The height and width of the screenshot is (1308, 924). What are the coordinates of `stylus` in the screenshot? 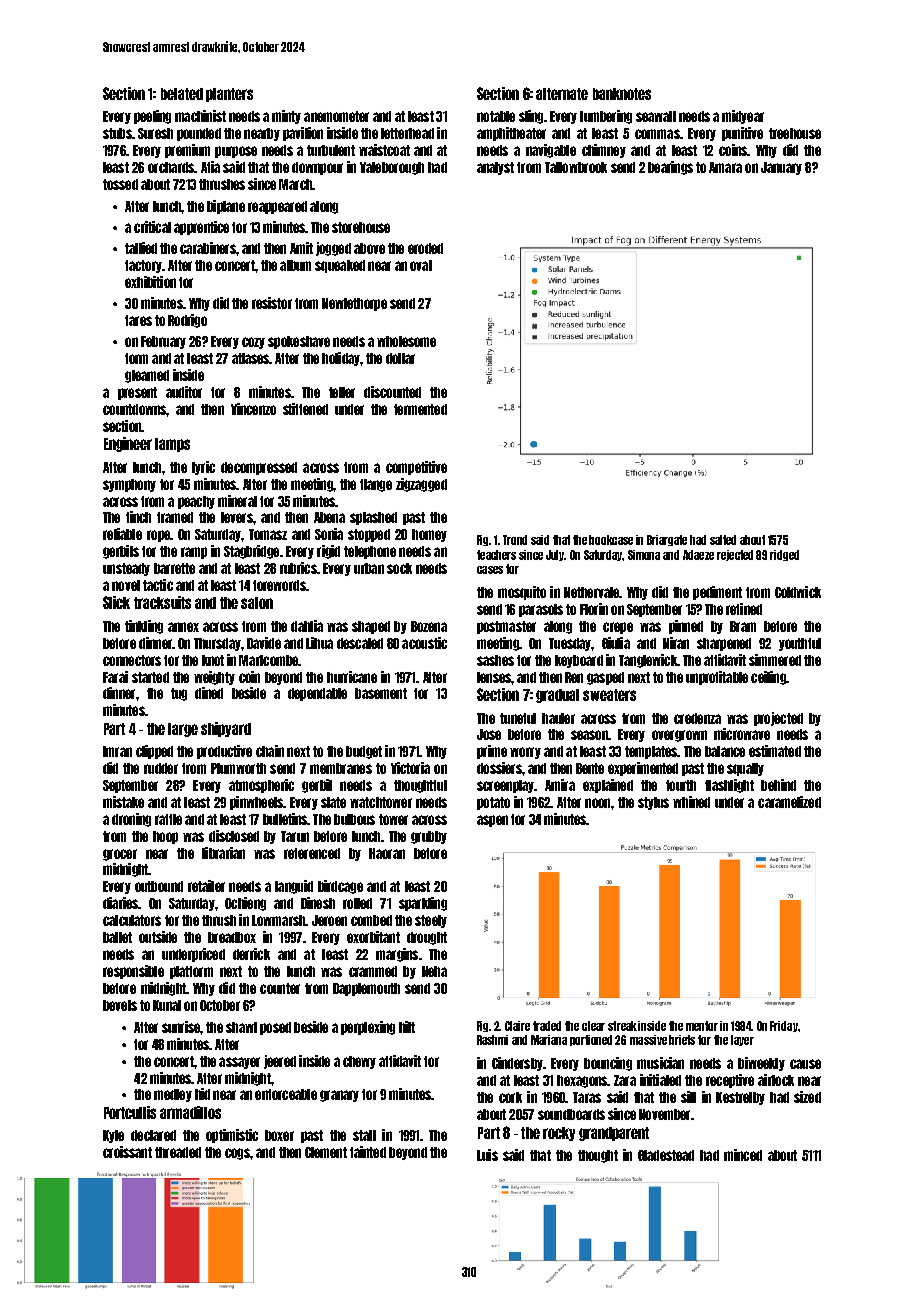 It's located at (653, 803).
